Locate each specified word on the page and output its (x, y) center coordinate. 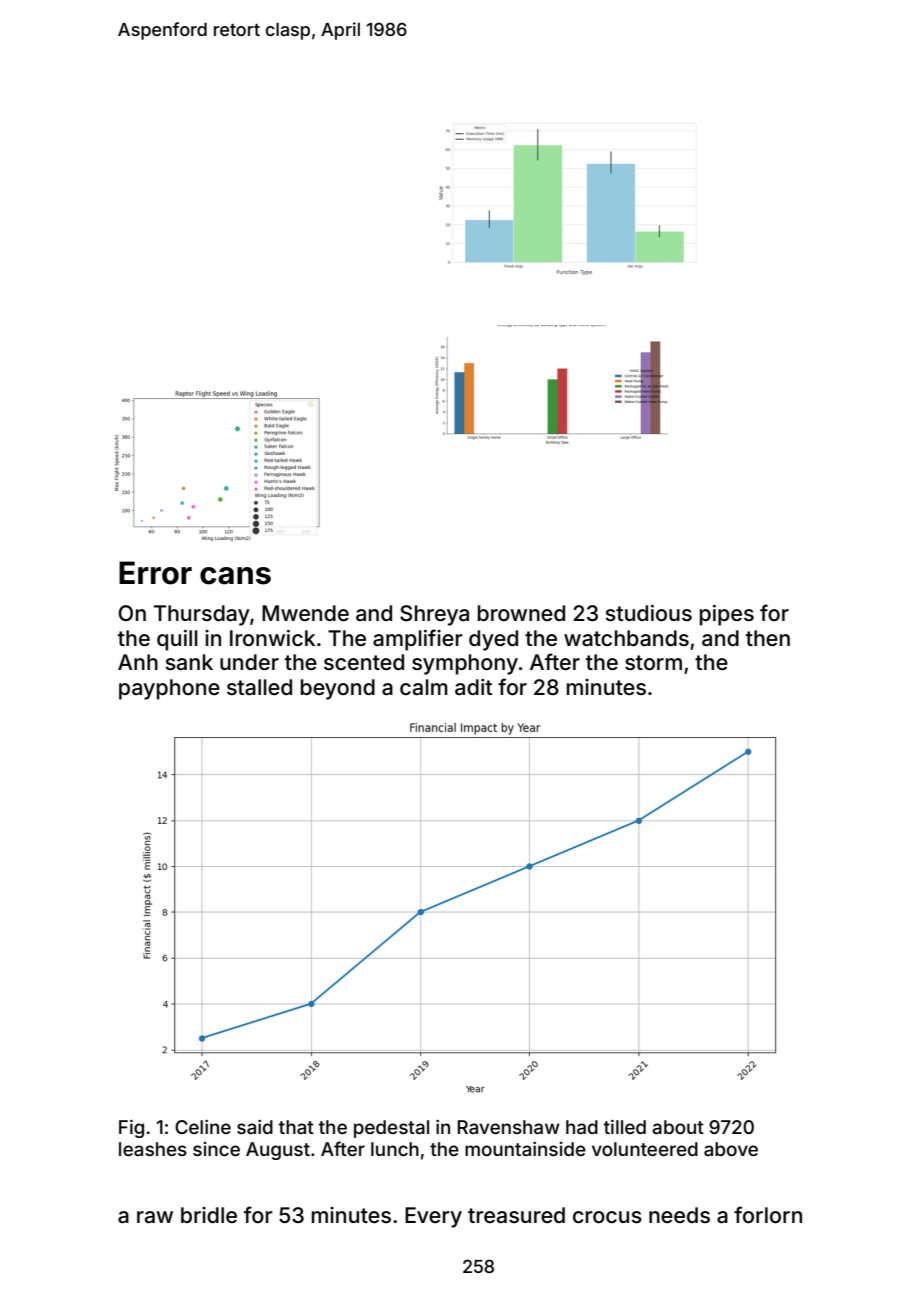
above (731, 1149)
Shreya (434, 615)
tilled (625, 1127)
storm (653, 662)
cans (235, 576)
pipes (727, 615)
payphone (169, 689)
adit (473, 687)
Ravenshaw (508, 1127)
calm (424, 687)
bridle (209, 1215)
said (255, 1127)
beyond (338, 689)
